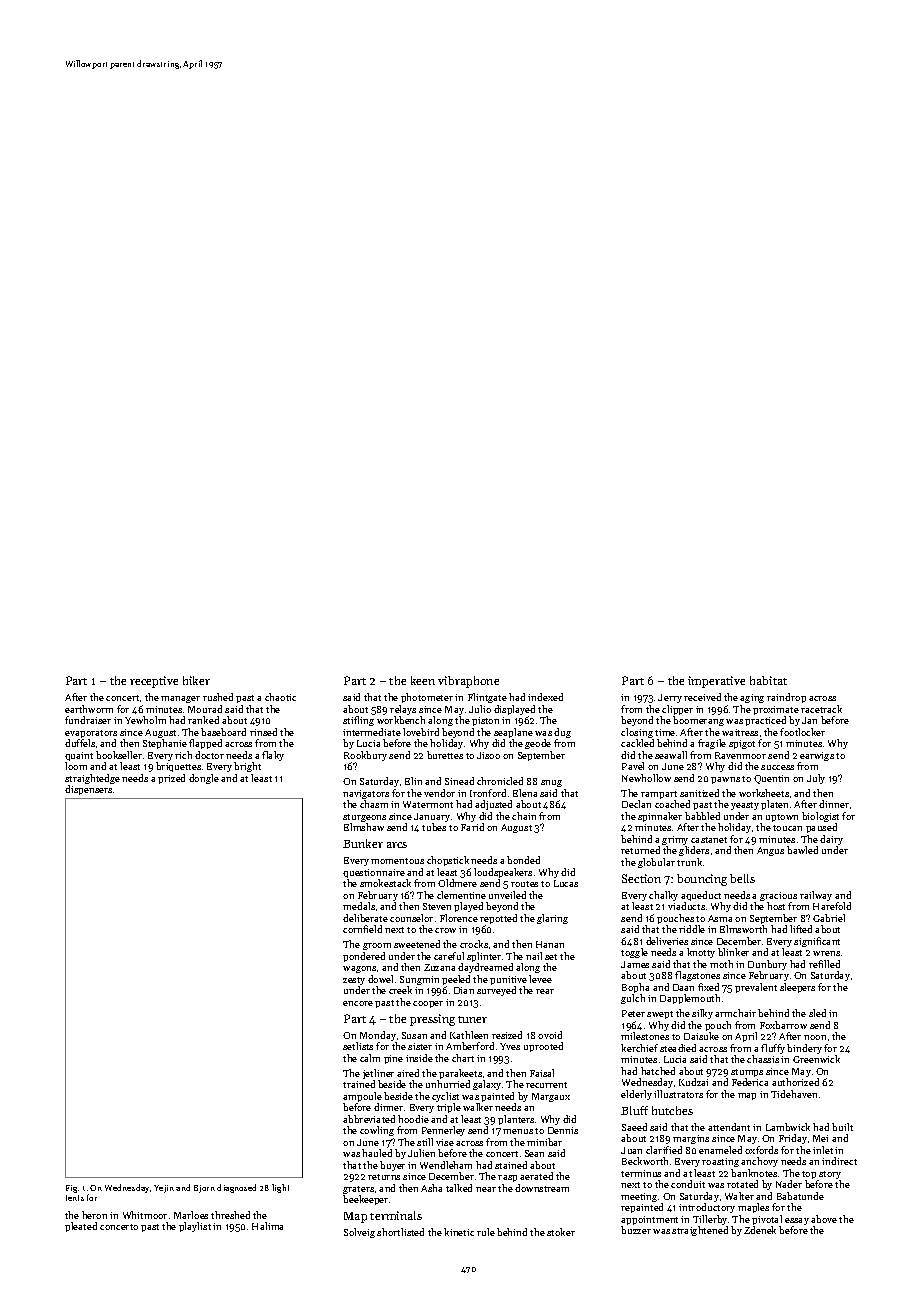 This document has width=924, height=1308. Describe the element at coordinates (359, 1084) in the document. I see `trained` at that location.
